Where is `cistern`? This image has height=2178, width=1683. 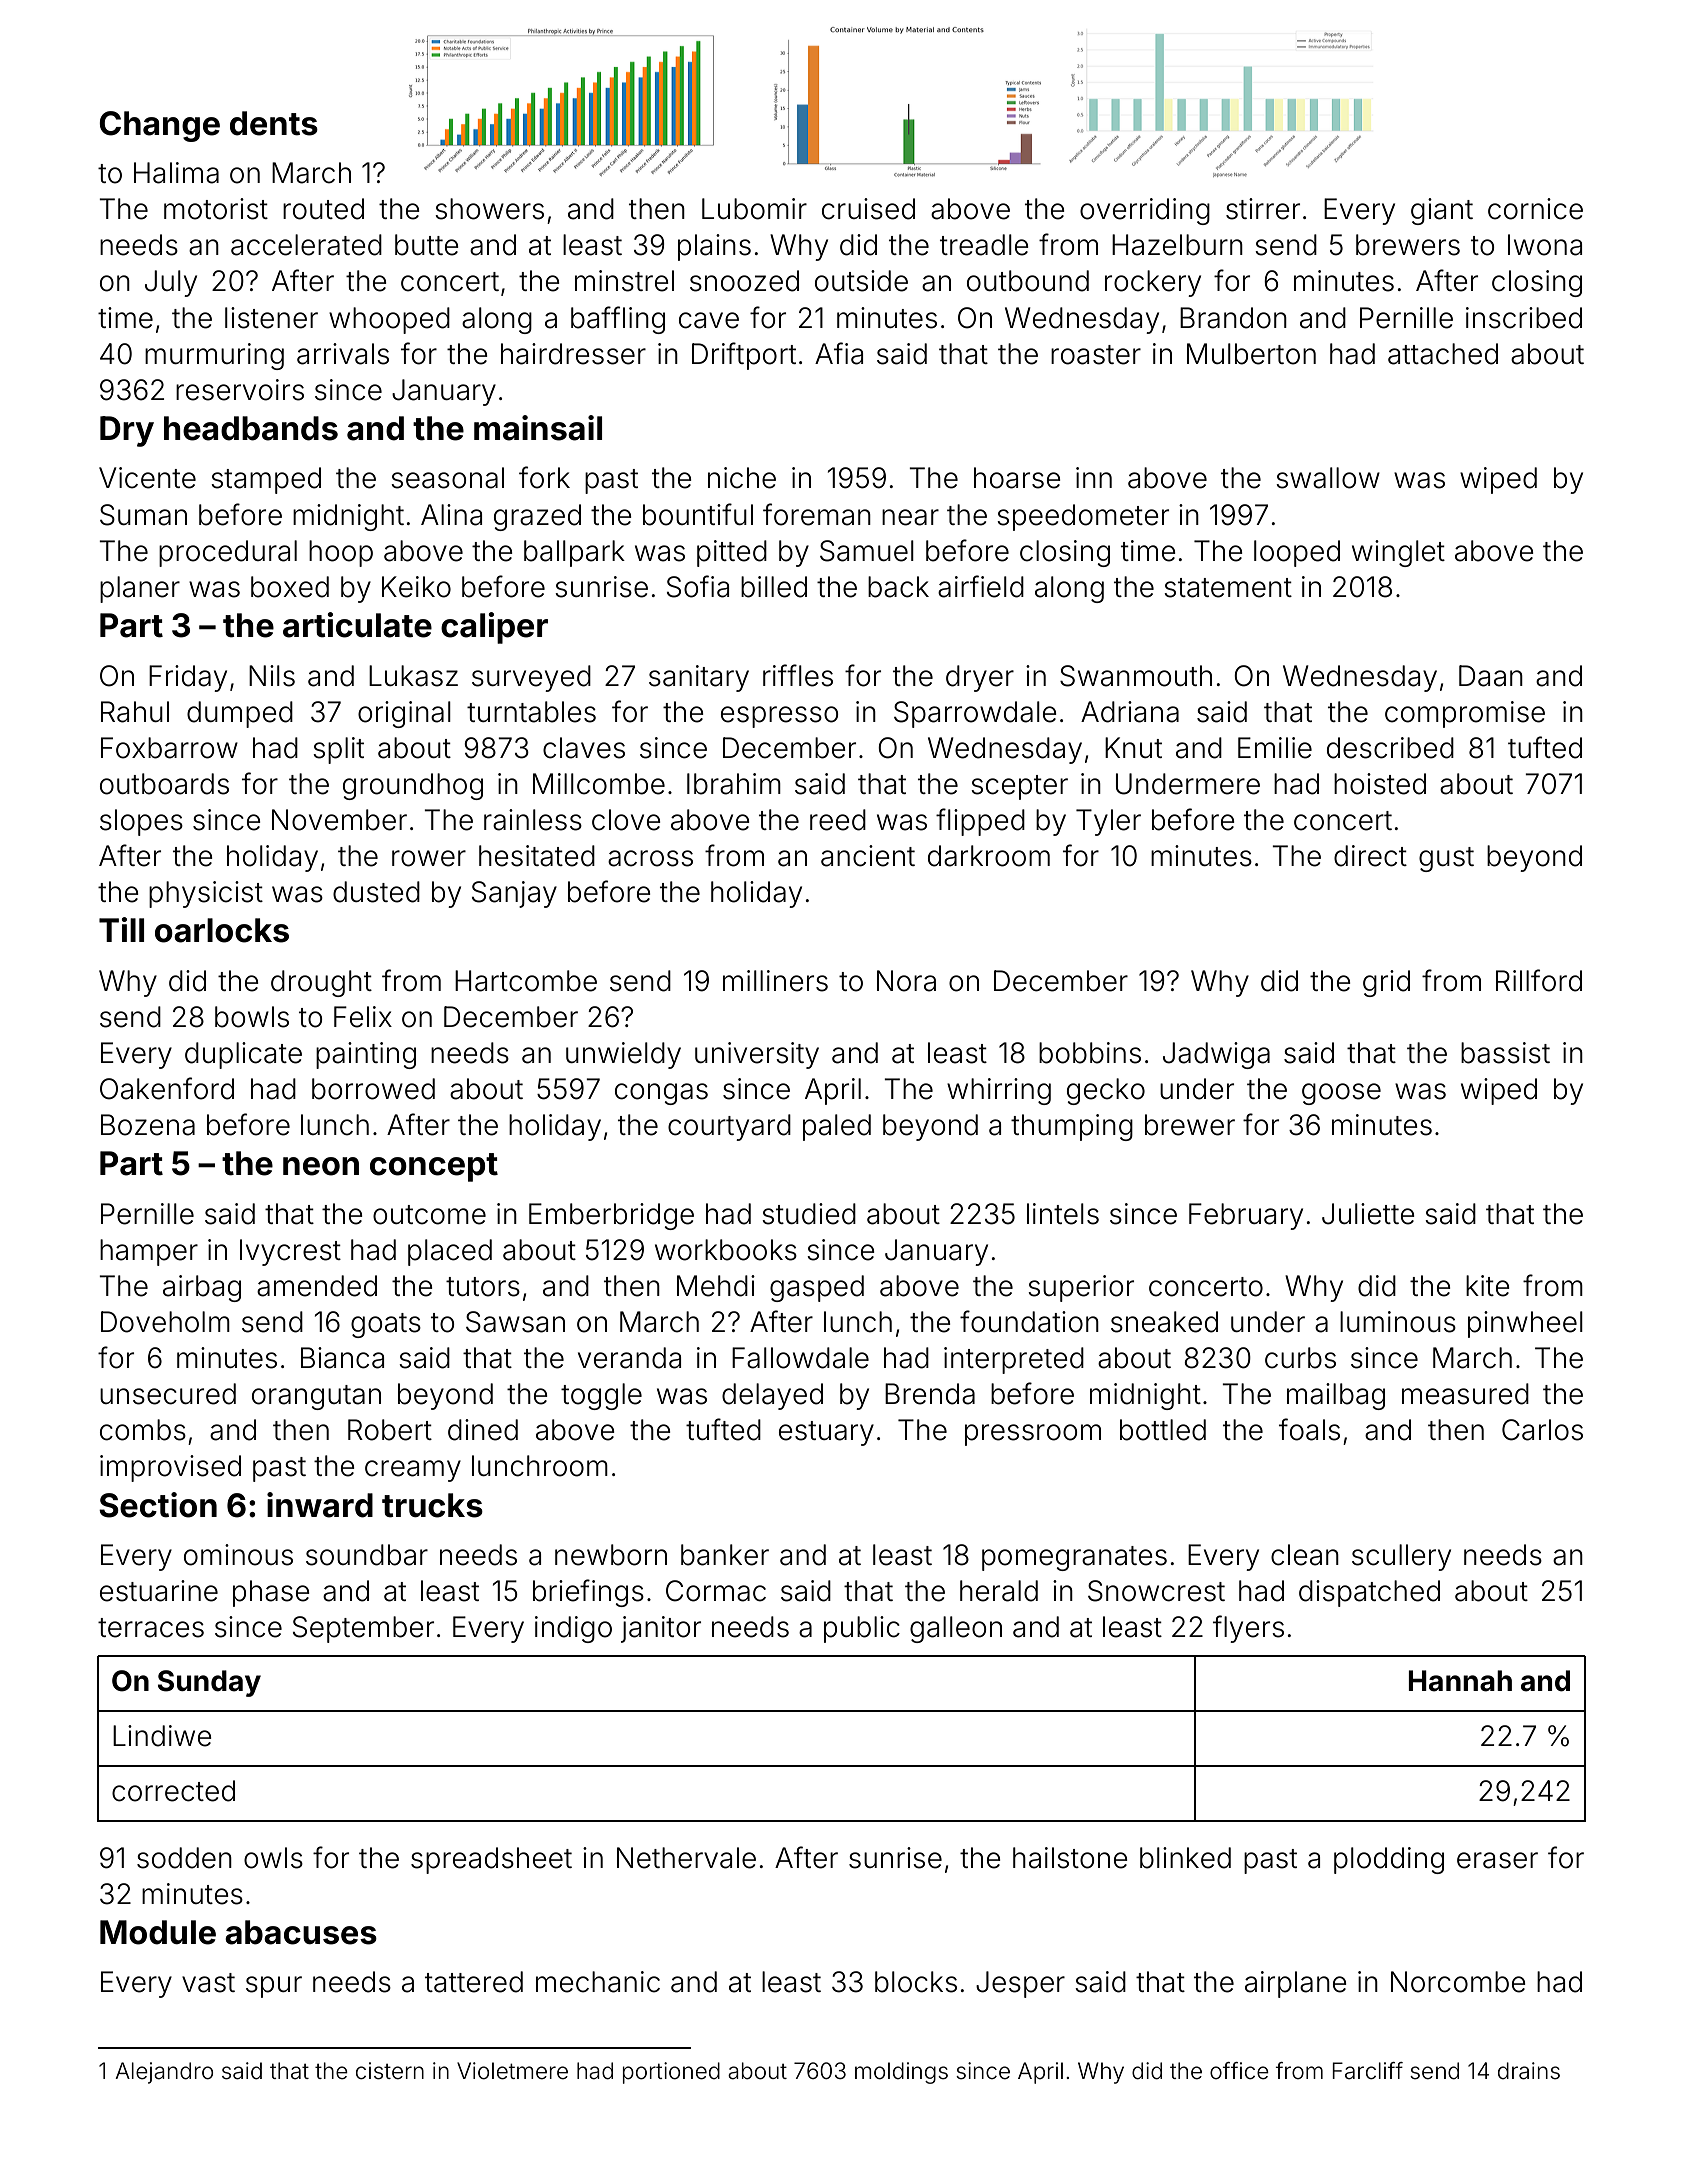 cistern is located at coordinates (390, 2071).
